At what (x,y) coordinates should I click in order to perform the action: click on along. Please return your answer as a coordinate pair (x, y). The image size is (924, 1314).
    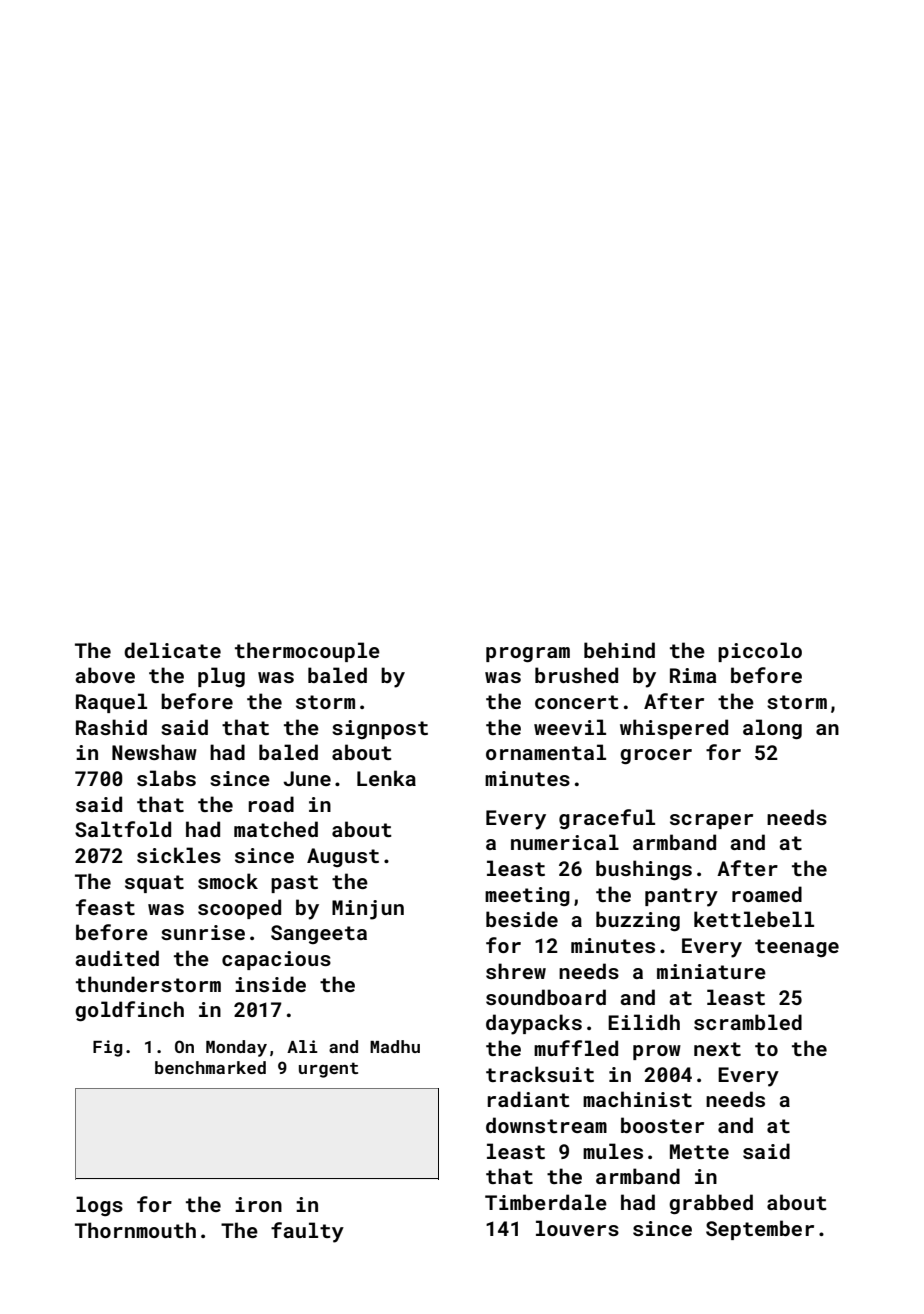
    Looking at the image, I should click on (772, 729).
